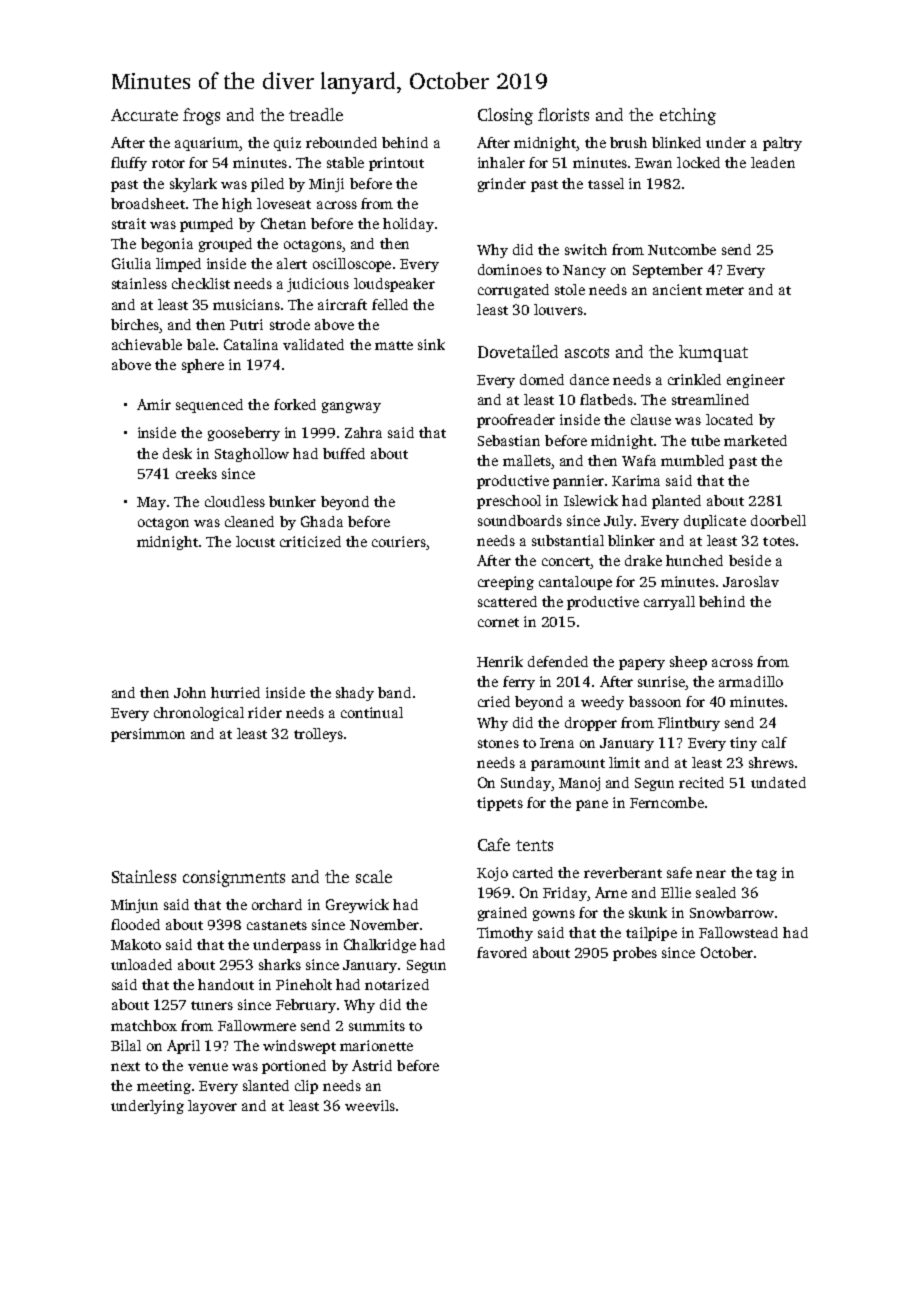  What do you see at coordinates (370, 1105) in the image?
I see `weevils` at bounding box center [370, 1105].
